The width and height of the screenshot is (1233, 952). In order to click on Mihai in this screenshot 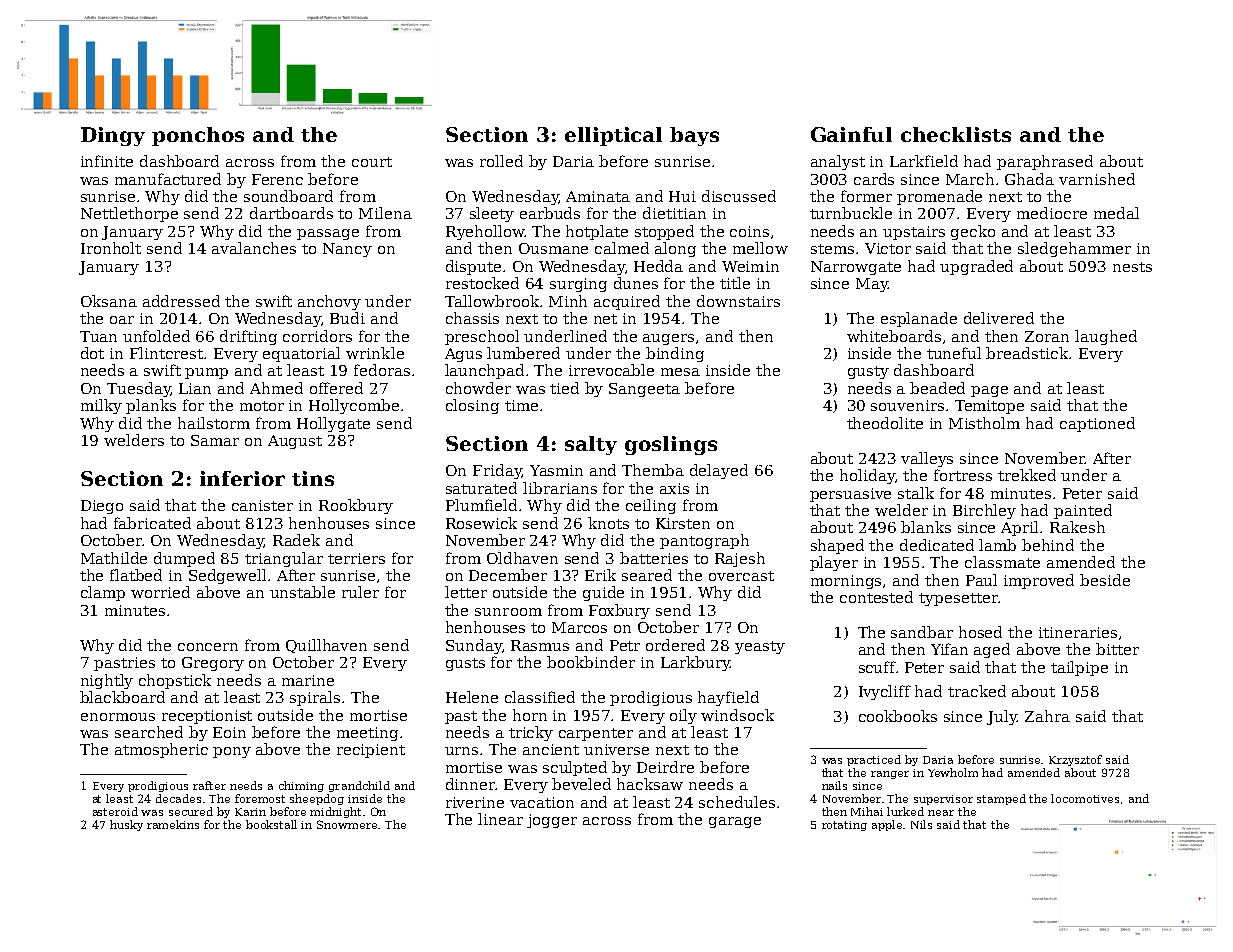, I will do `click(867, 811)`.
